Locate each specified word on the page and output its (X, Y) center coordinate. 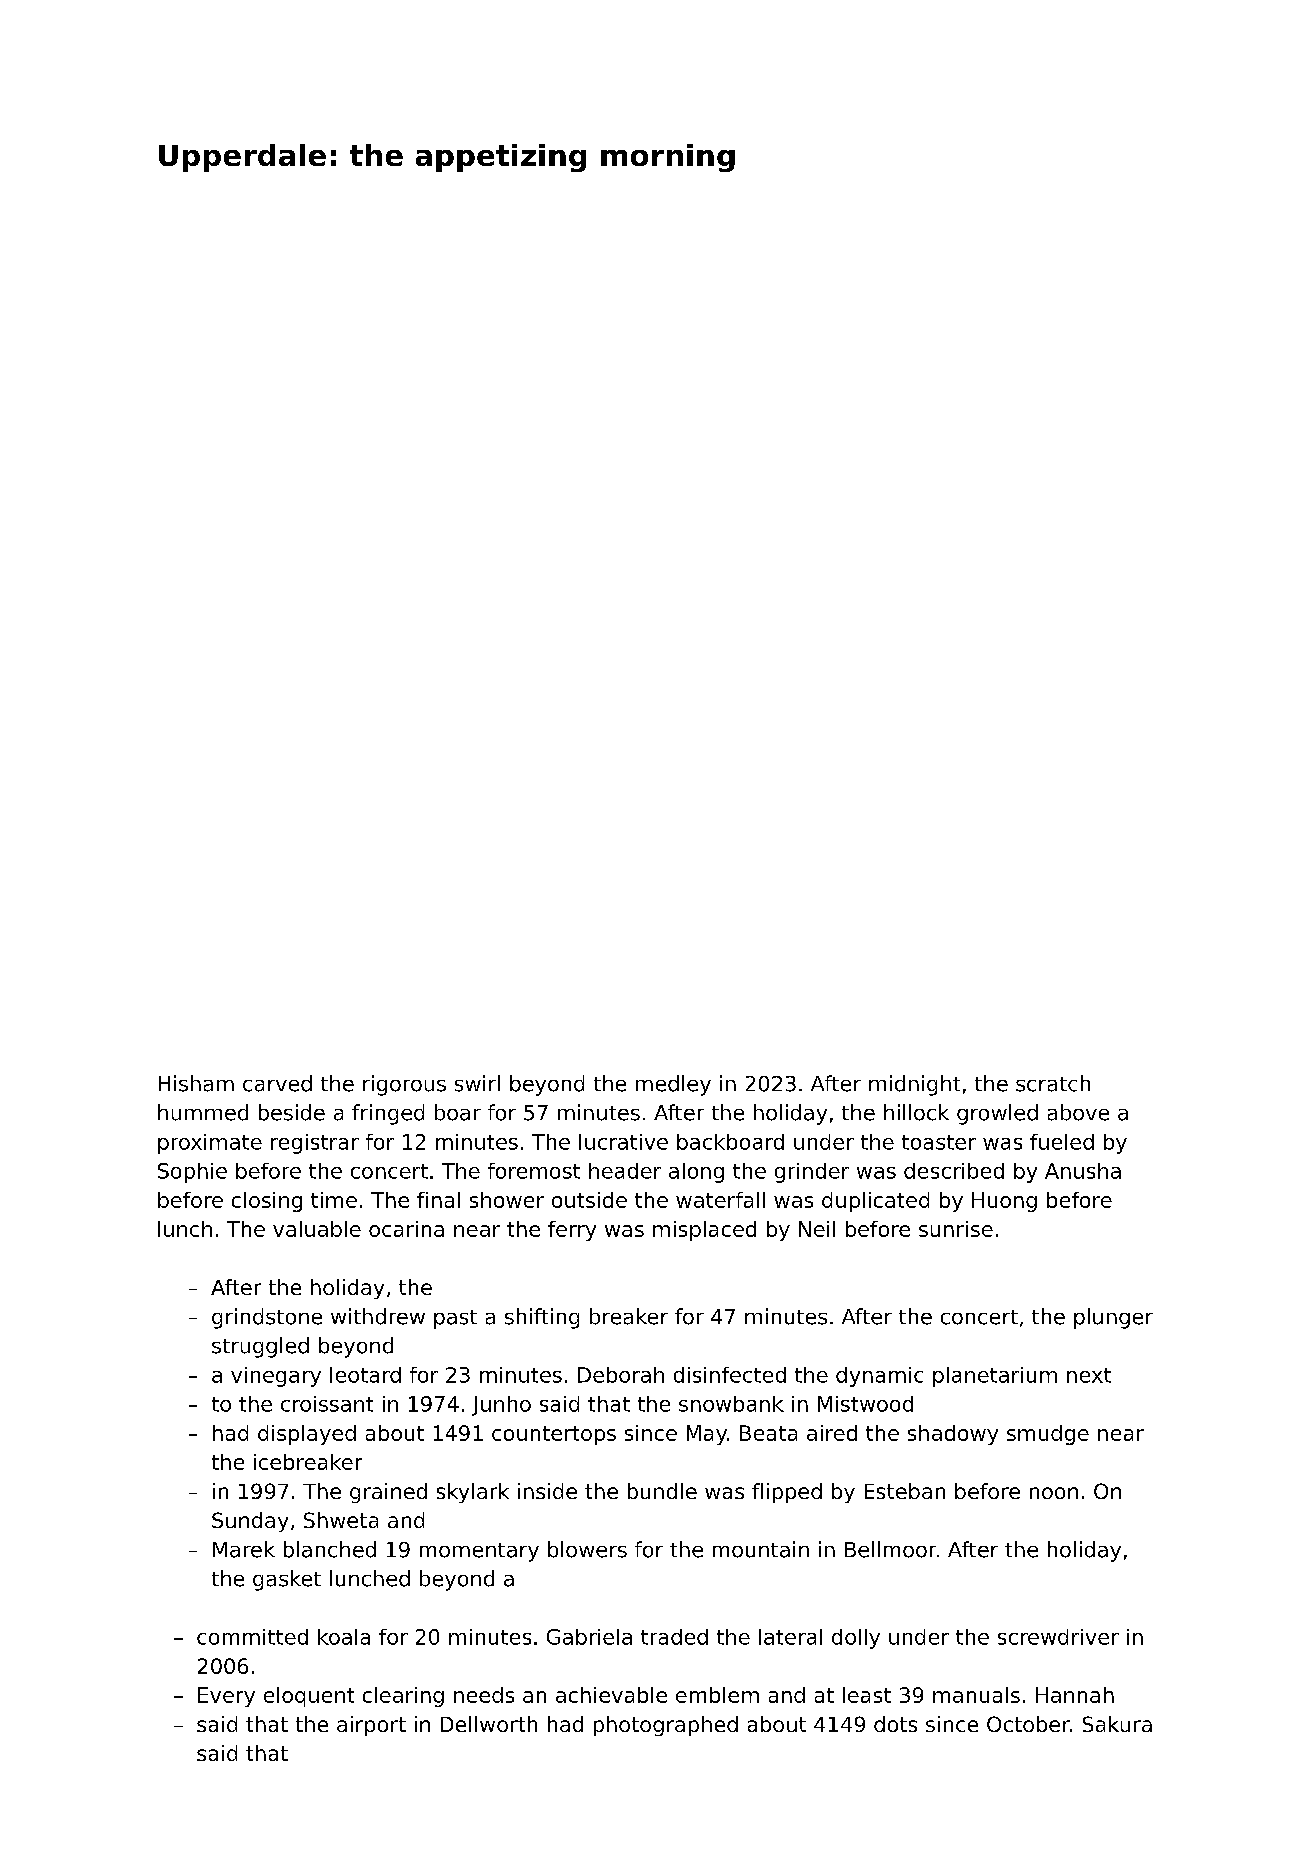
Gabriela (589, 1637)
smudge (1048, 1435)
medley (673, 1085)
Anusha (1083, 1171)
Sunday (250, 1522)
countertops (554, 1435)
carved (277, 1083)
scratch (1053, 1083)
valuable (317, 1229)
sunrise (956, 1229)
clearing (403, 1697)
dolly (856, 1639)
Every (226, 1697)
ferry (572, 1231)
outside (589, 1200)
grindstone (267, 1318)
